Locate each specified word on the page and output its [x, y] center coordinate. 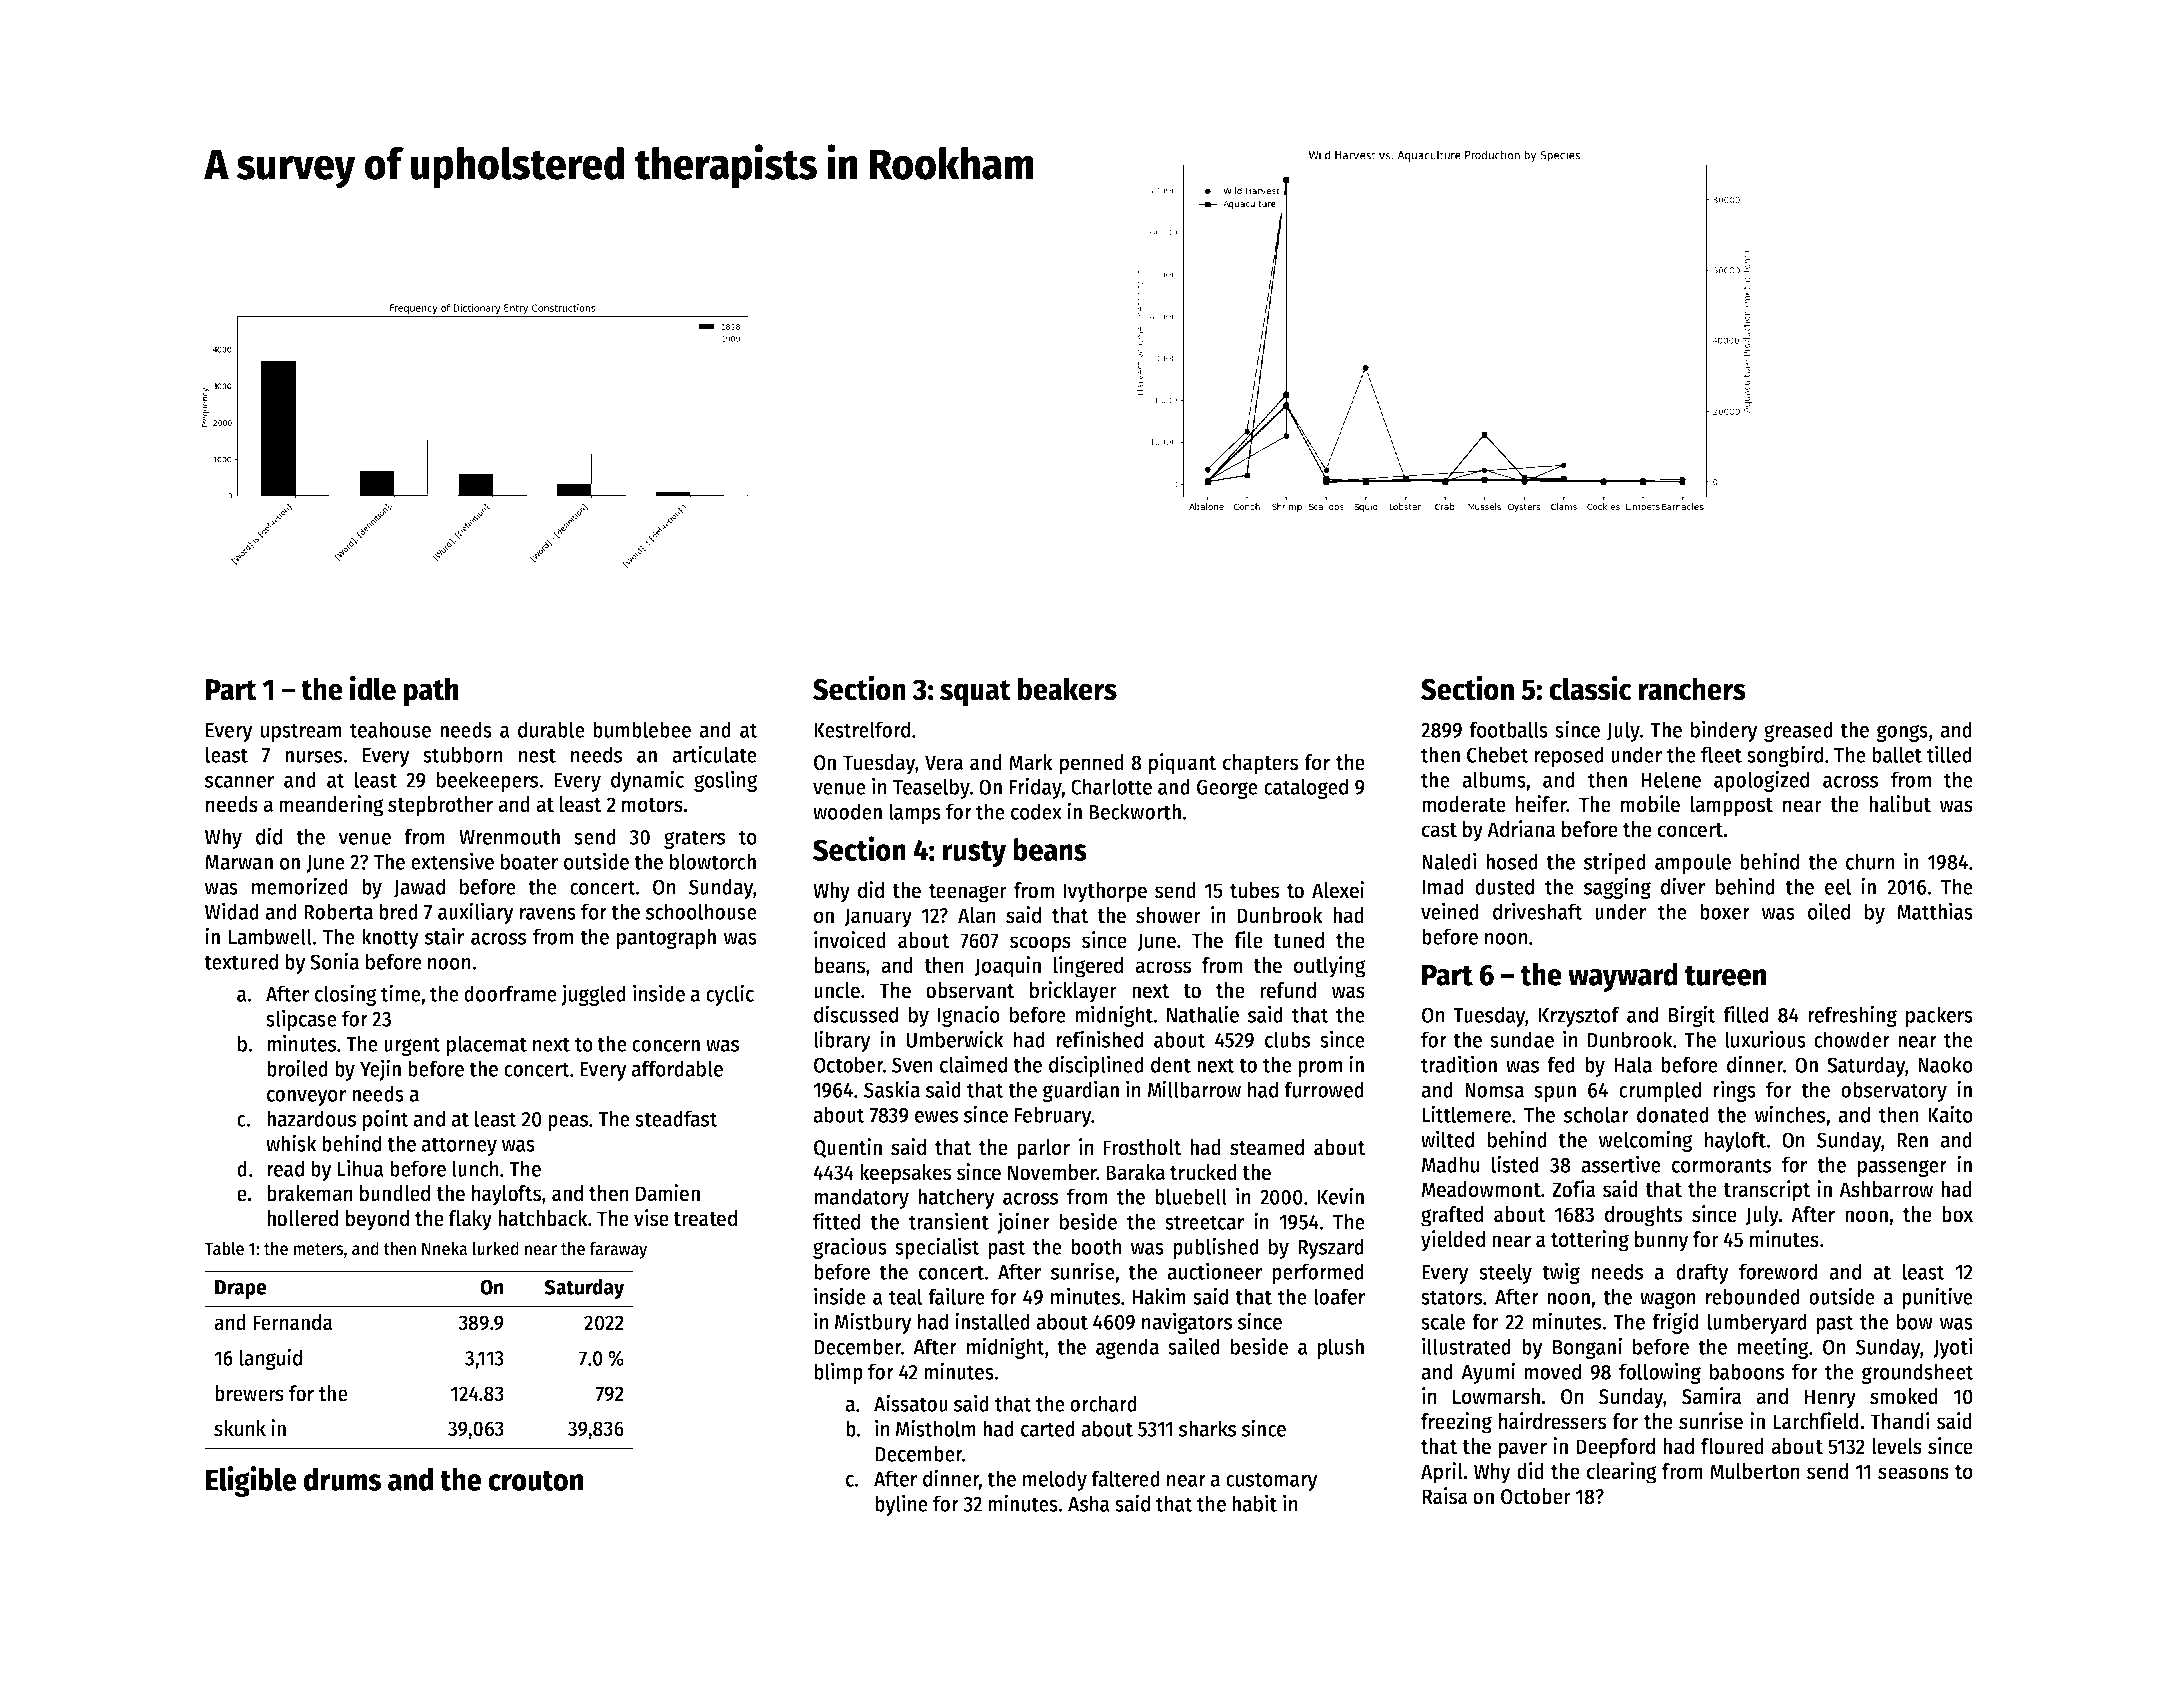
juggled [593, 995]
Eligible [251, 1481]
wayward [1623, 977]
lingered [1088, 967]
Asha [1089, 1503]
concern [666, 1046]
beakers [1067, 689]
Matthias [1935, 911]
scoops [1040, 944]
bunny [1662, 1241]
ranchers [1692, 689]
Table [224, 1248]
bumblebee [642, 729]
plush [1341, 1348]
